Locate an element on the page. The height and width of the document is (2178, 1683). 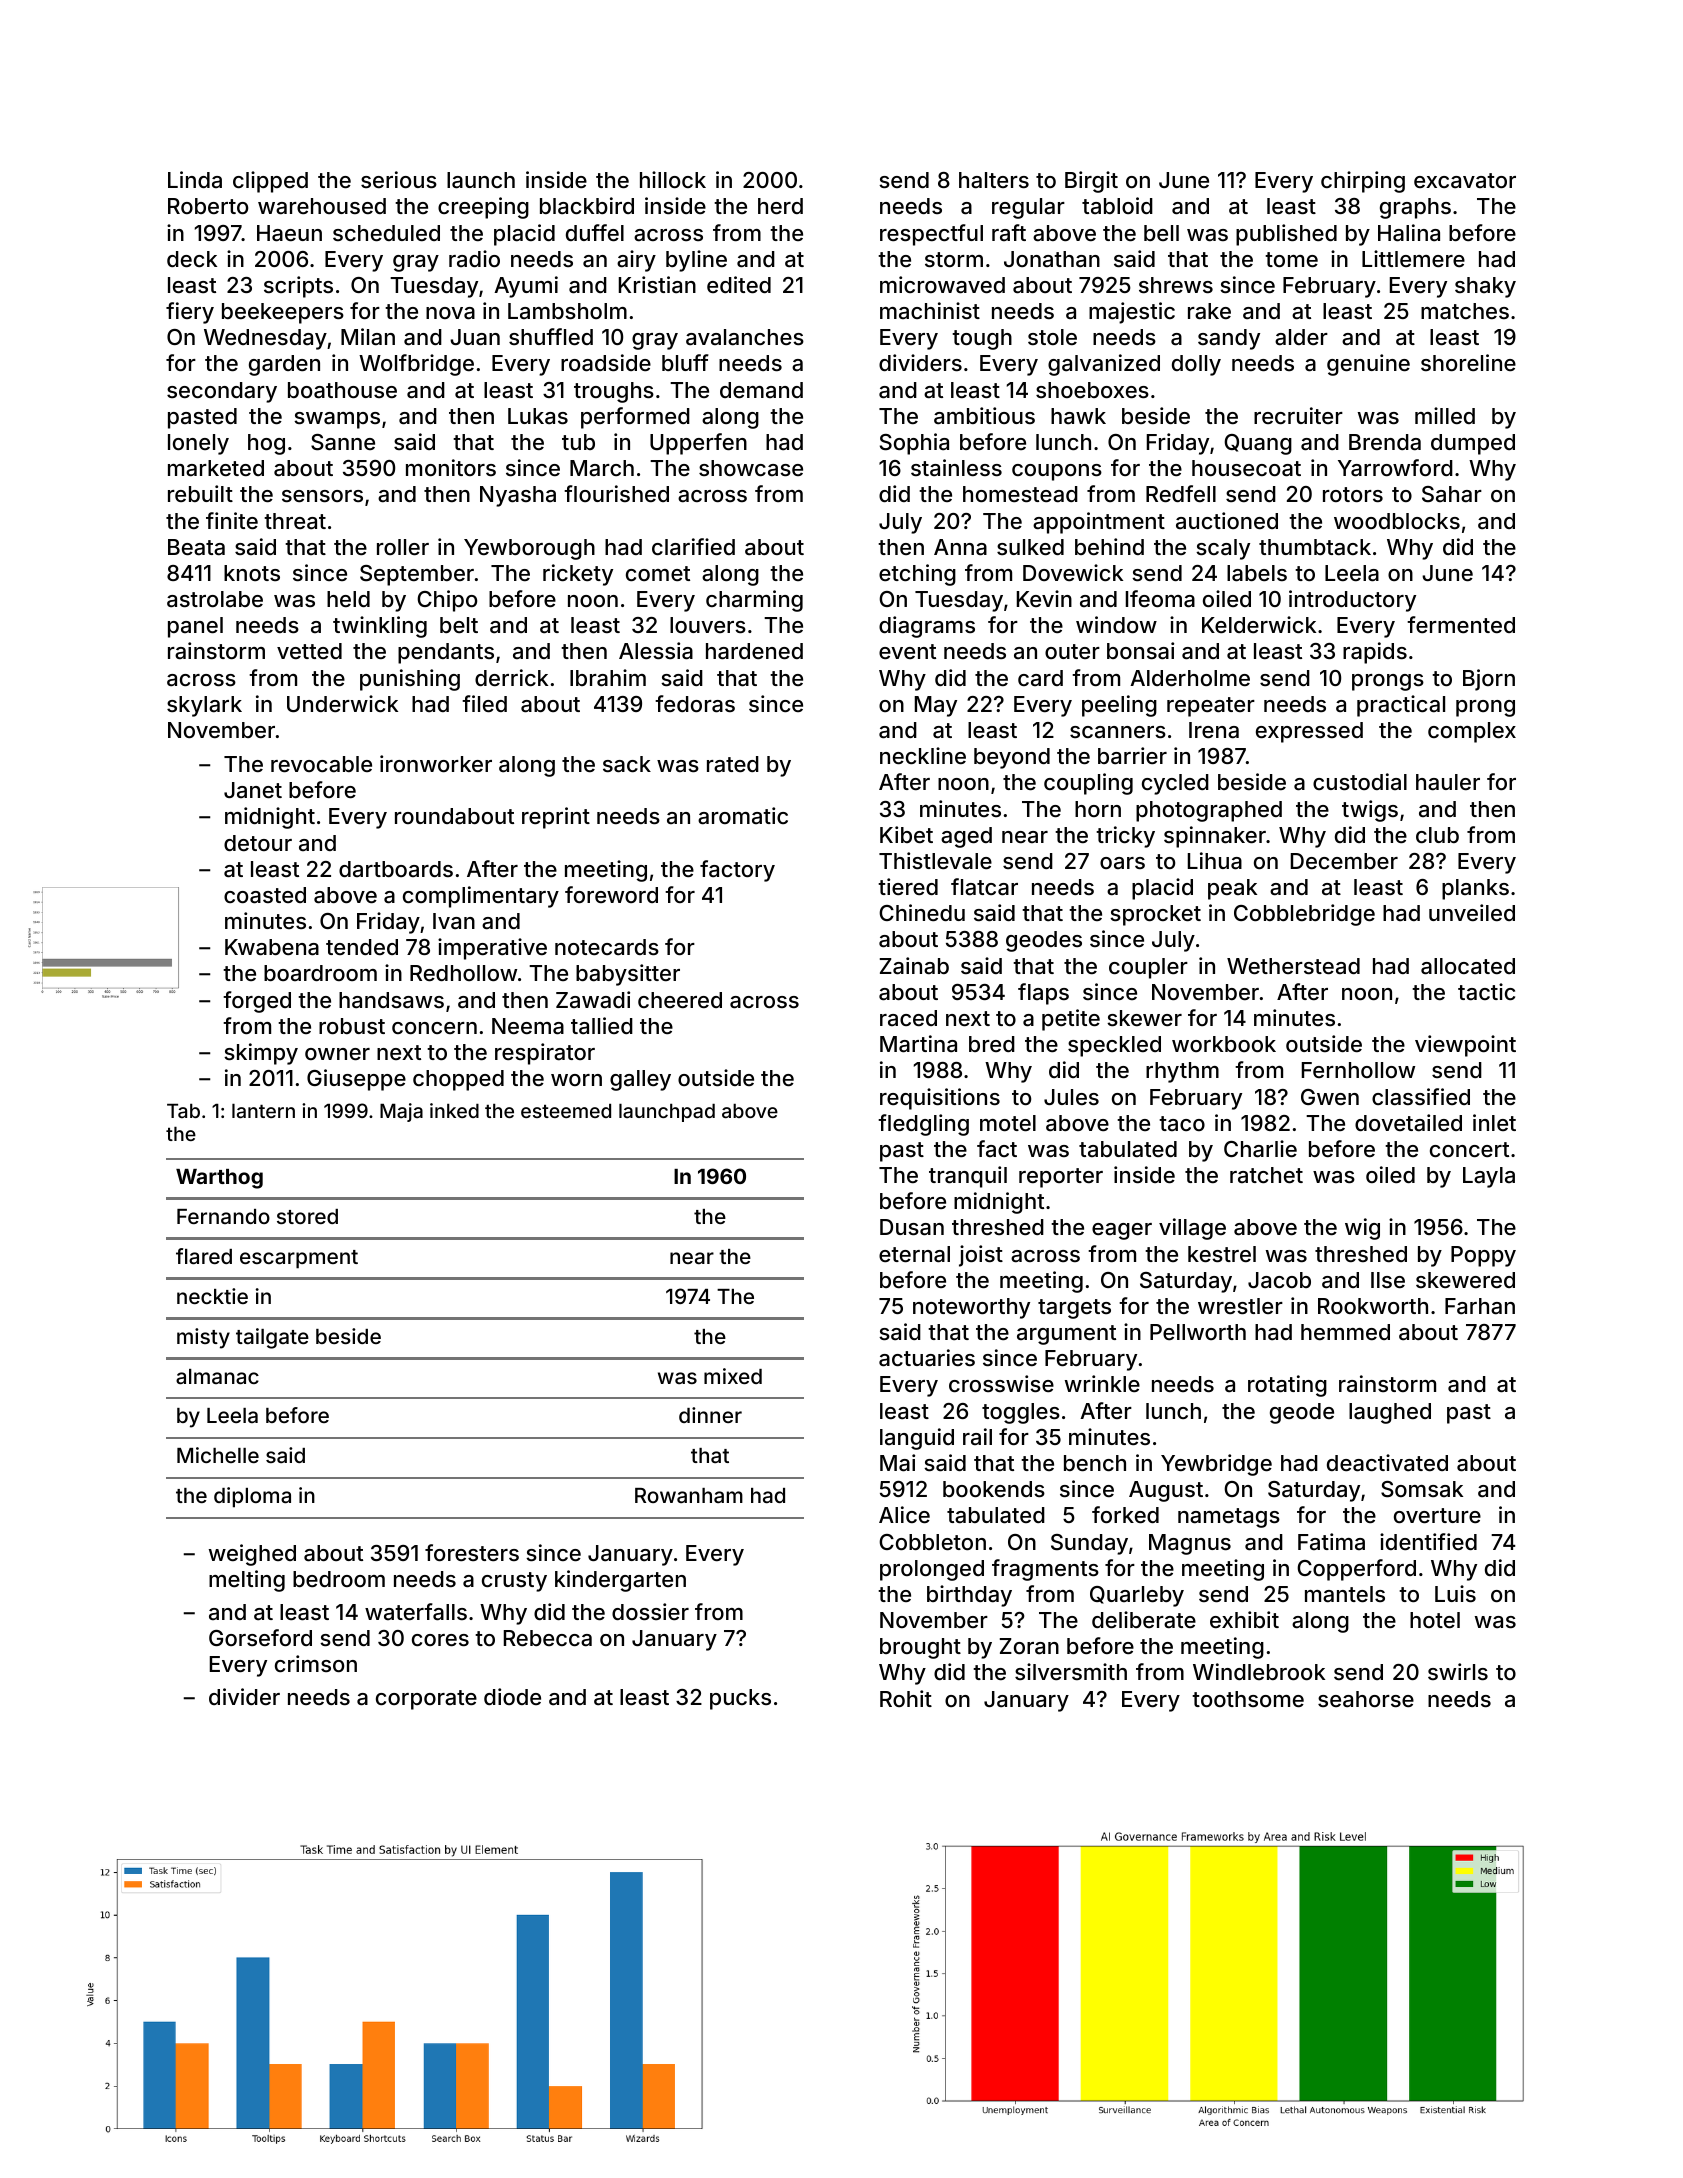
avalanches is located at coordinates (745, 337).
